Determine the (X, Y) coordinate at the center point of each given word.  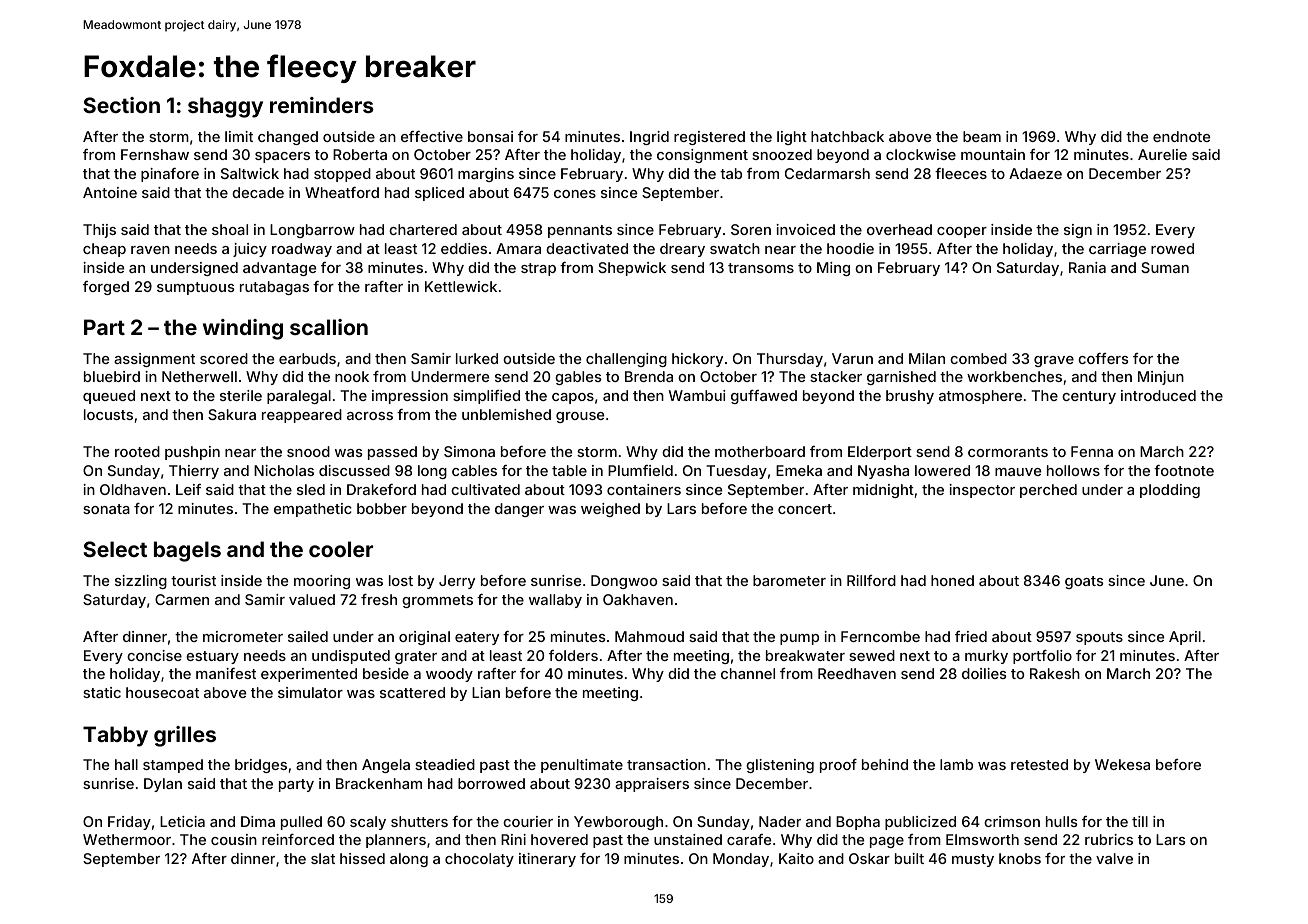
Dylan (163, 785)
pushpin (192, 453)
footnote (1184, 470)
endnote (1181, 136)
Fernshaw (155, 154)
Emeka (799, 470)
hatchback (847, 136)
